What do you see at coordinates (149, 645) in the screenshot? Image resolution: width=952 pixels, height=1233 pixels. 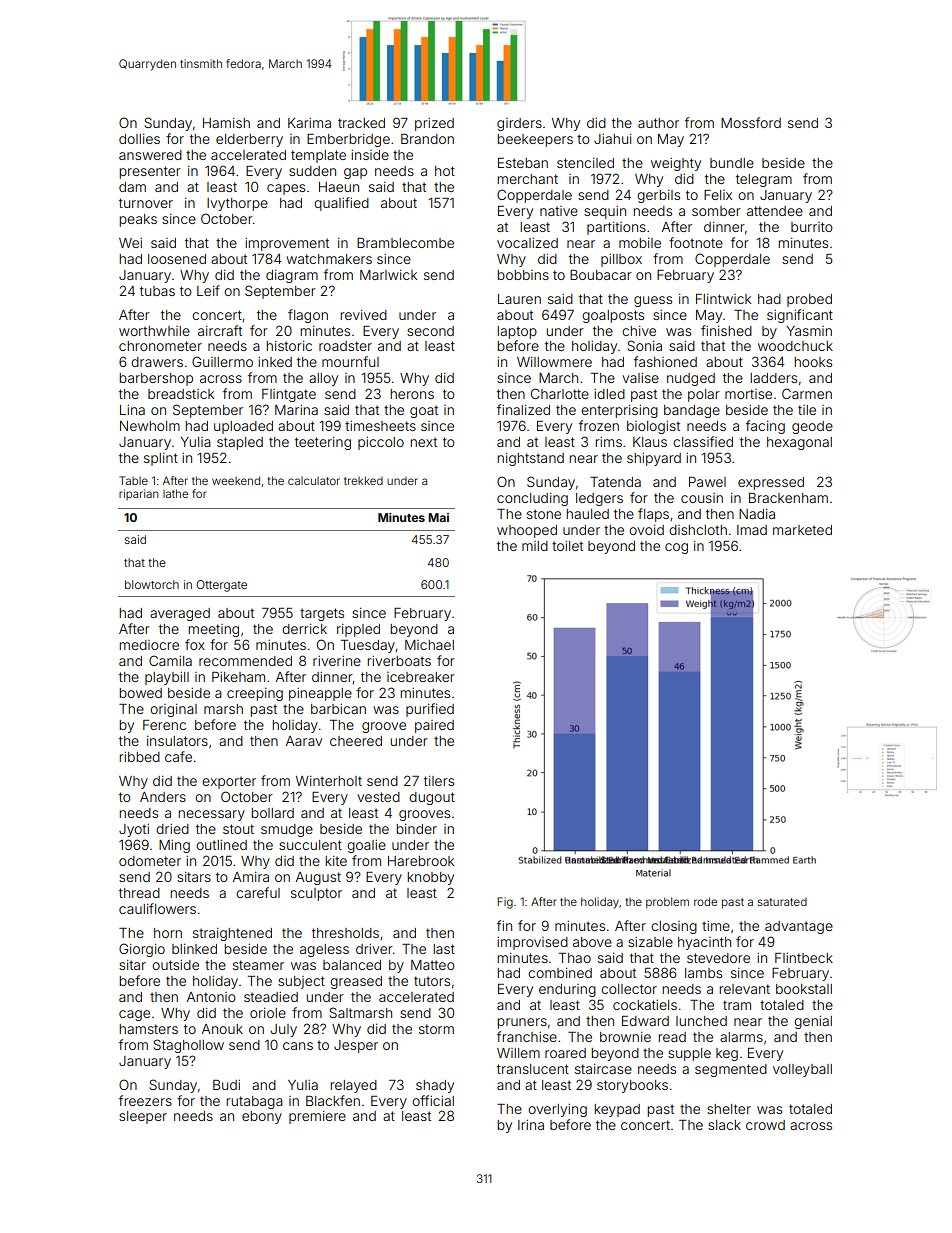 I see `mediocre` at bounding box center [149, 645].
